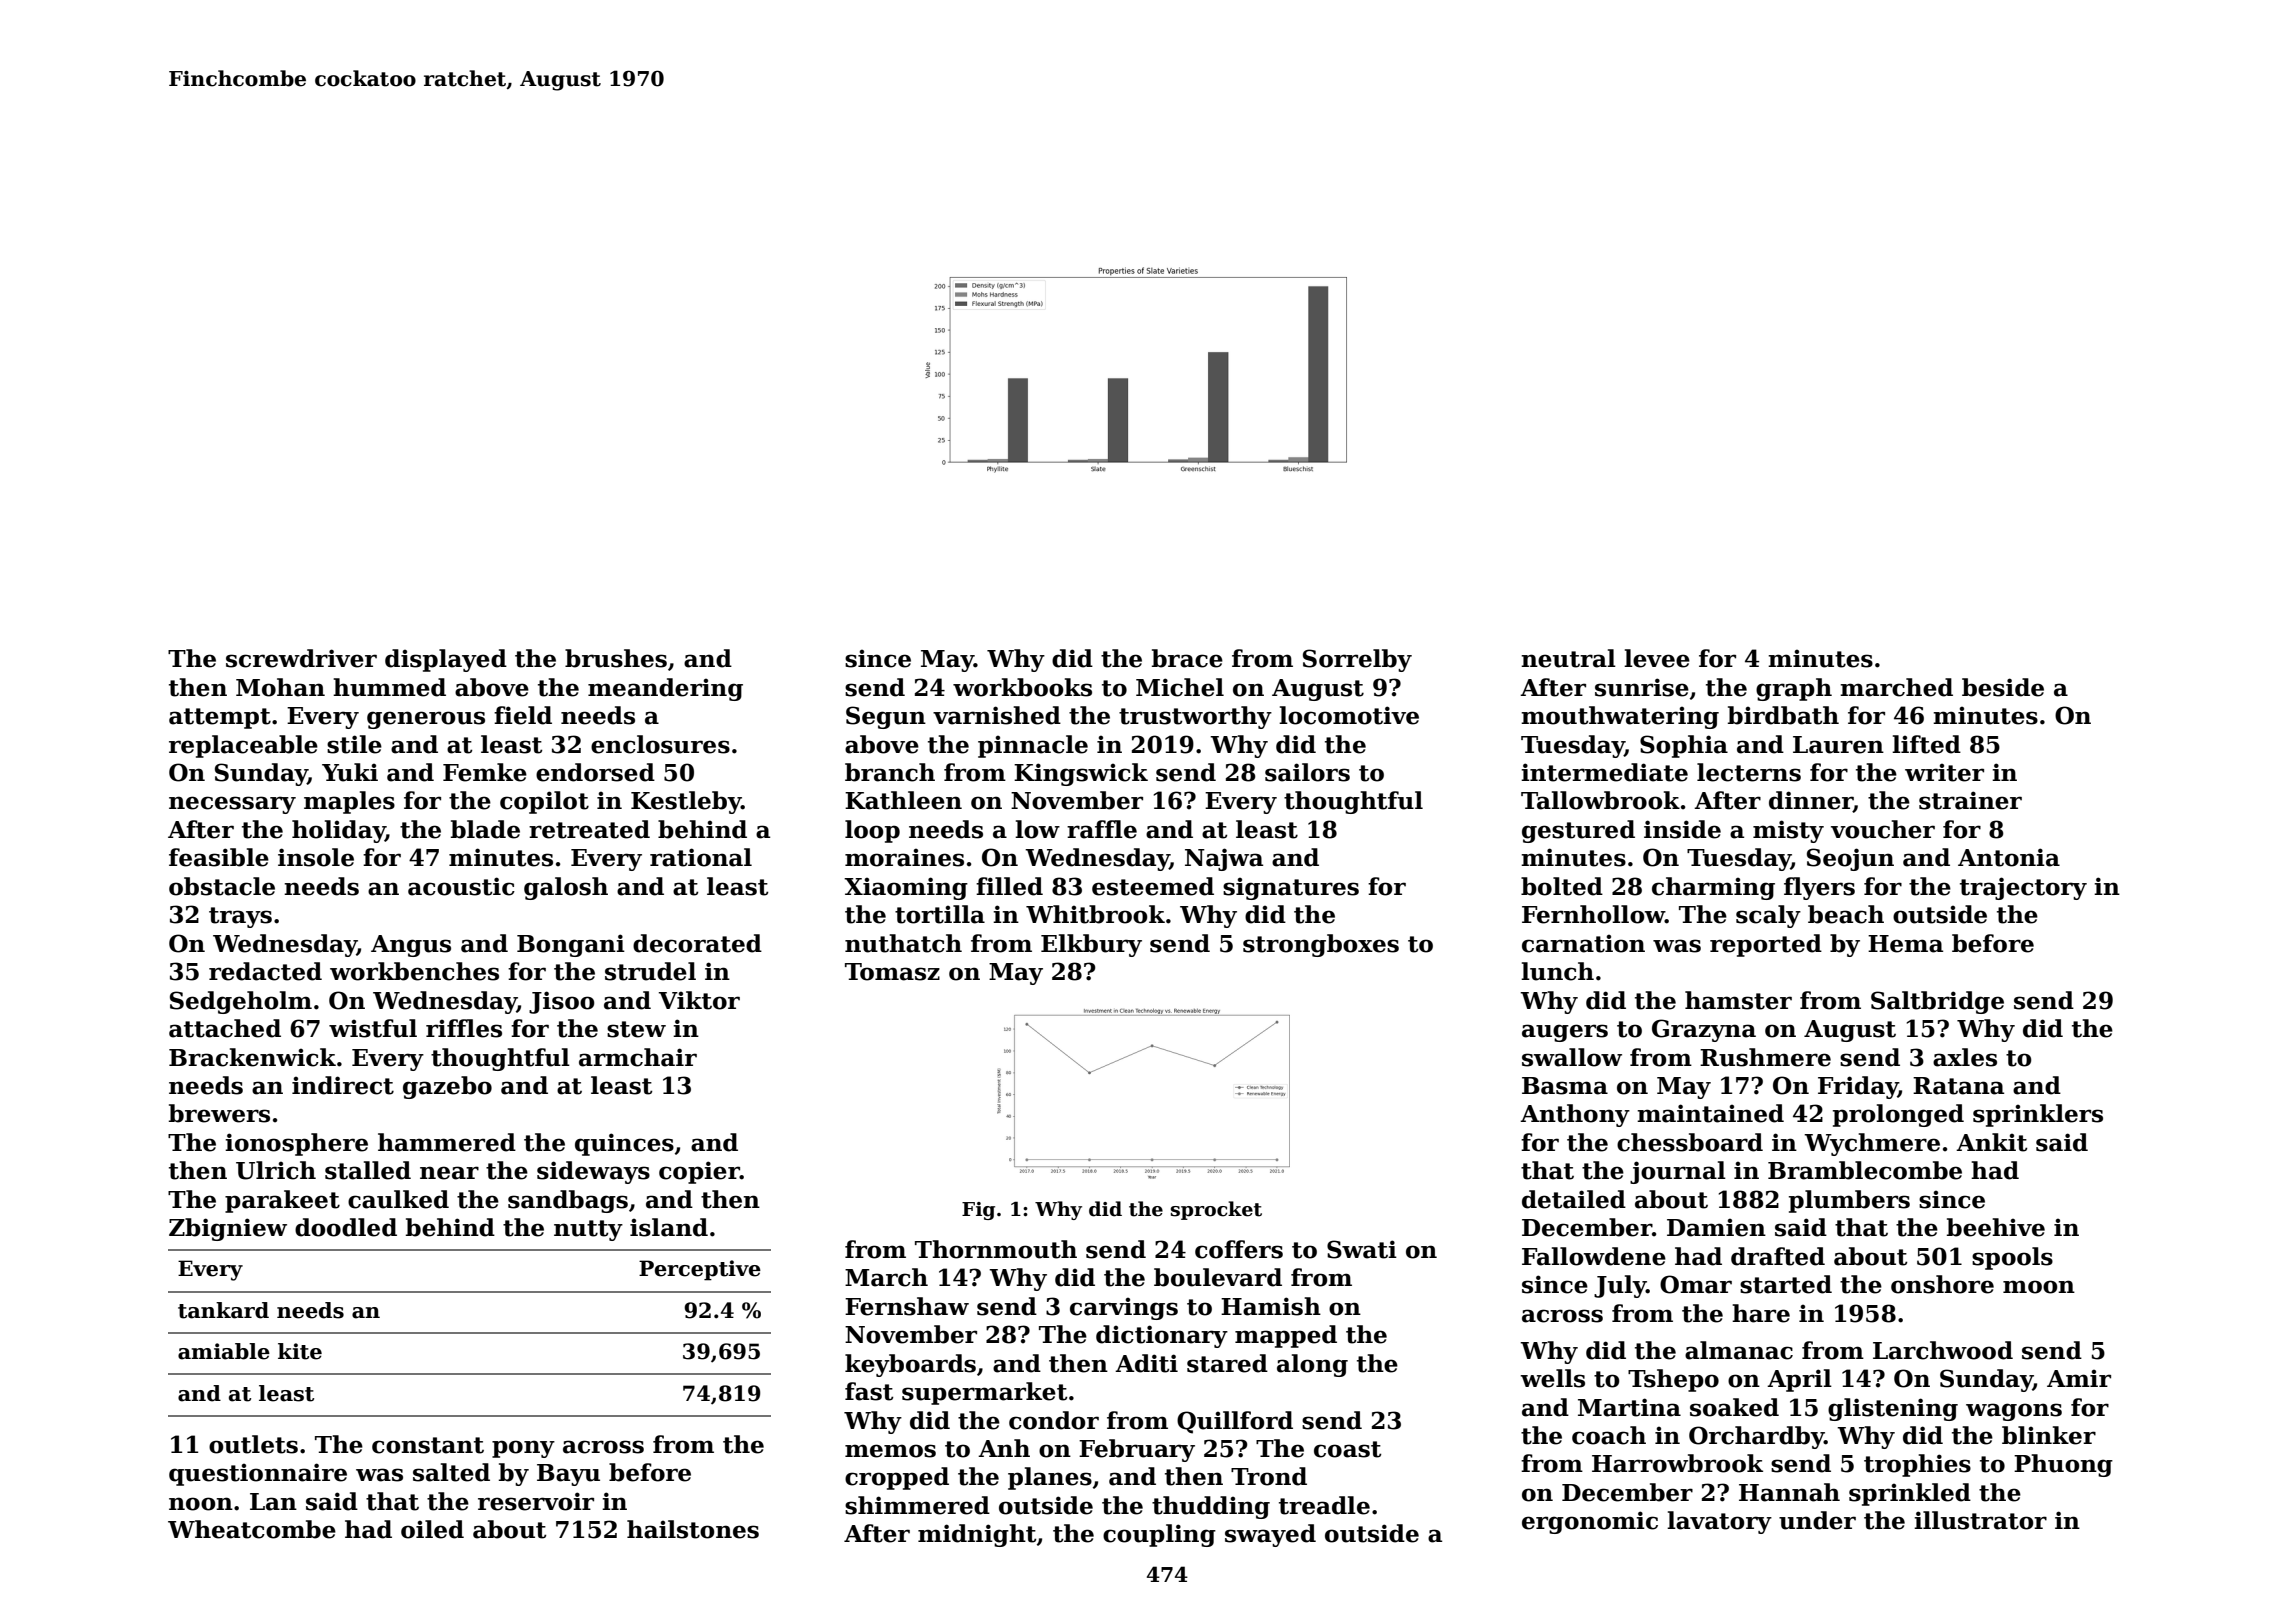  I want to click on screwdriver, so click(301, 658).
